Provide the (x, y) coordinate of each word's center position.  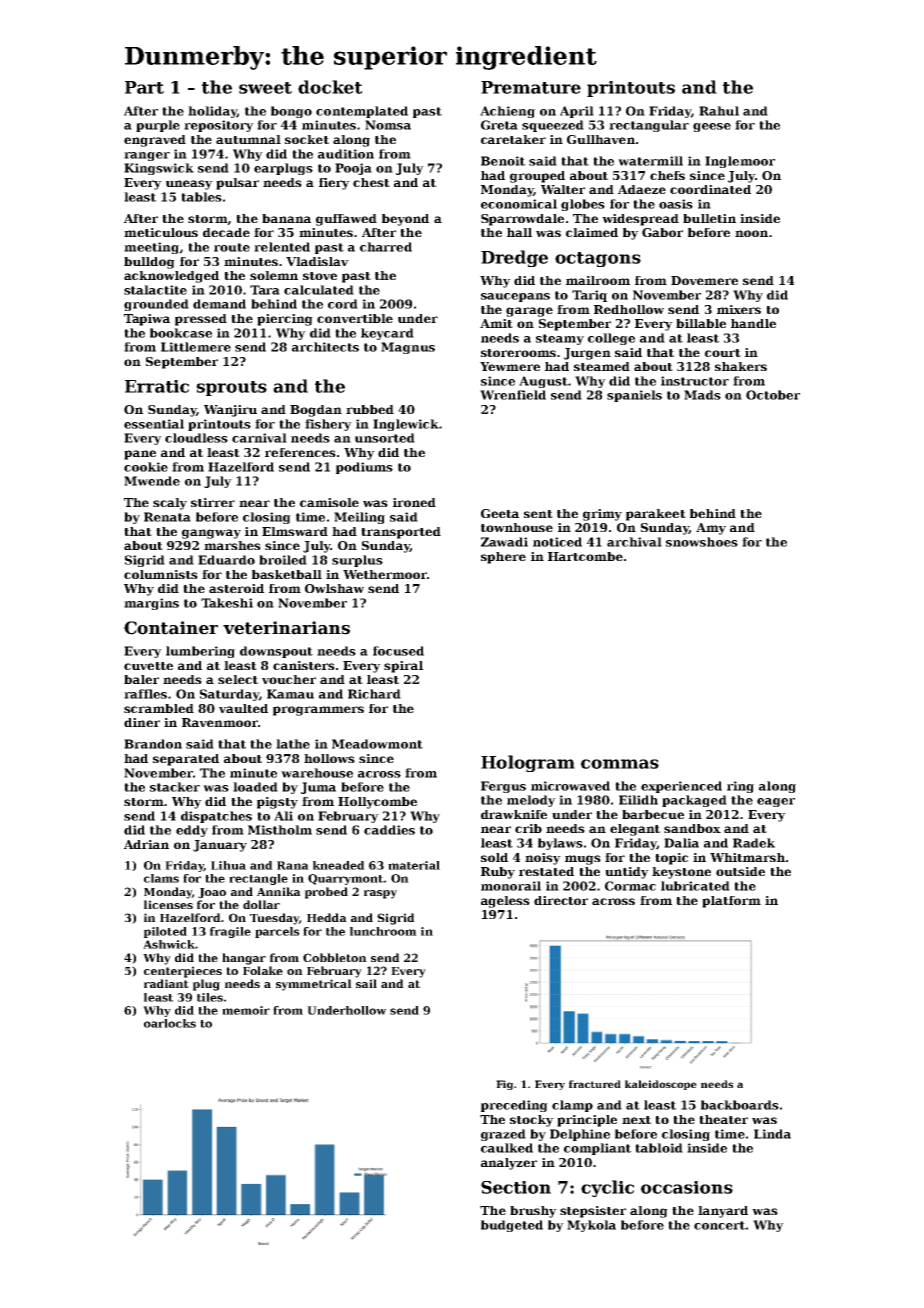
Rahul (719, 111)
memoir (246, 1010)
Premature (531, 87)
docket (330, 87)
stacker (175, 787)
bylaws (560, 844)
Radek (754, 843)
